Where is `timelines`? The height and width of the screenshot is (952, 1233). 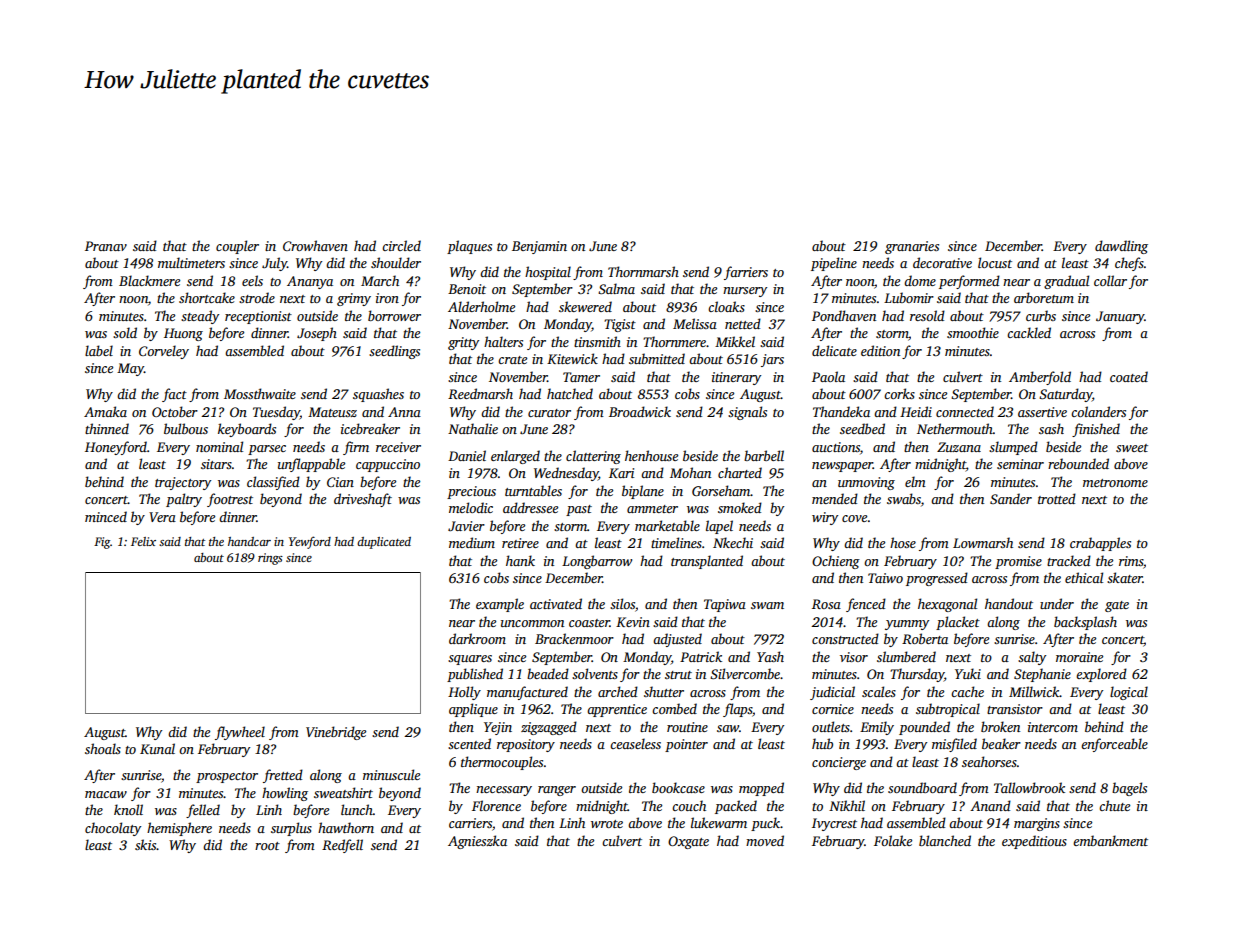
timelines is located at coordinates (676, 542).
